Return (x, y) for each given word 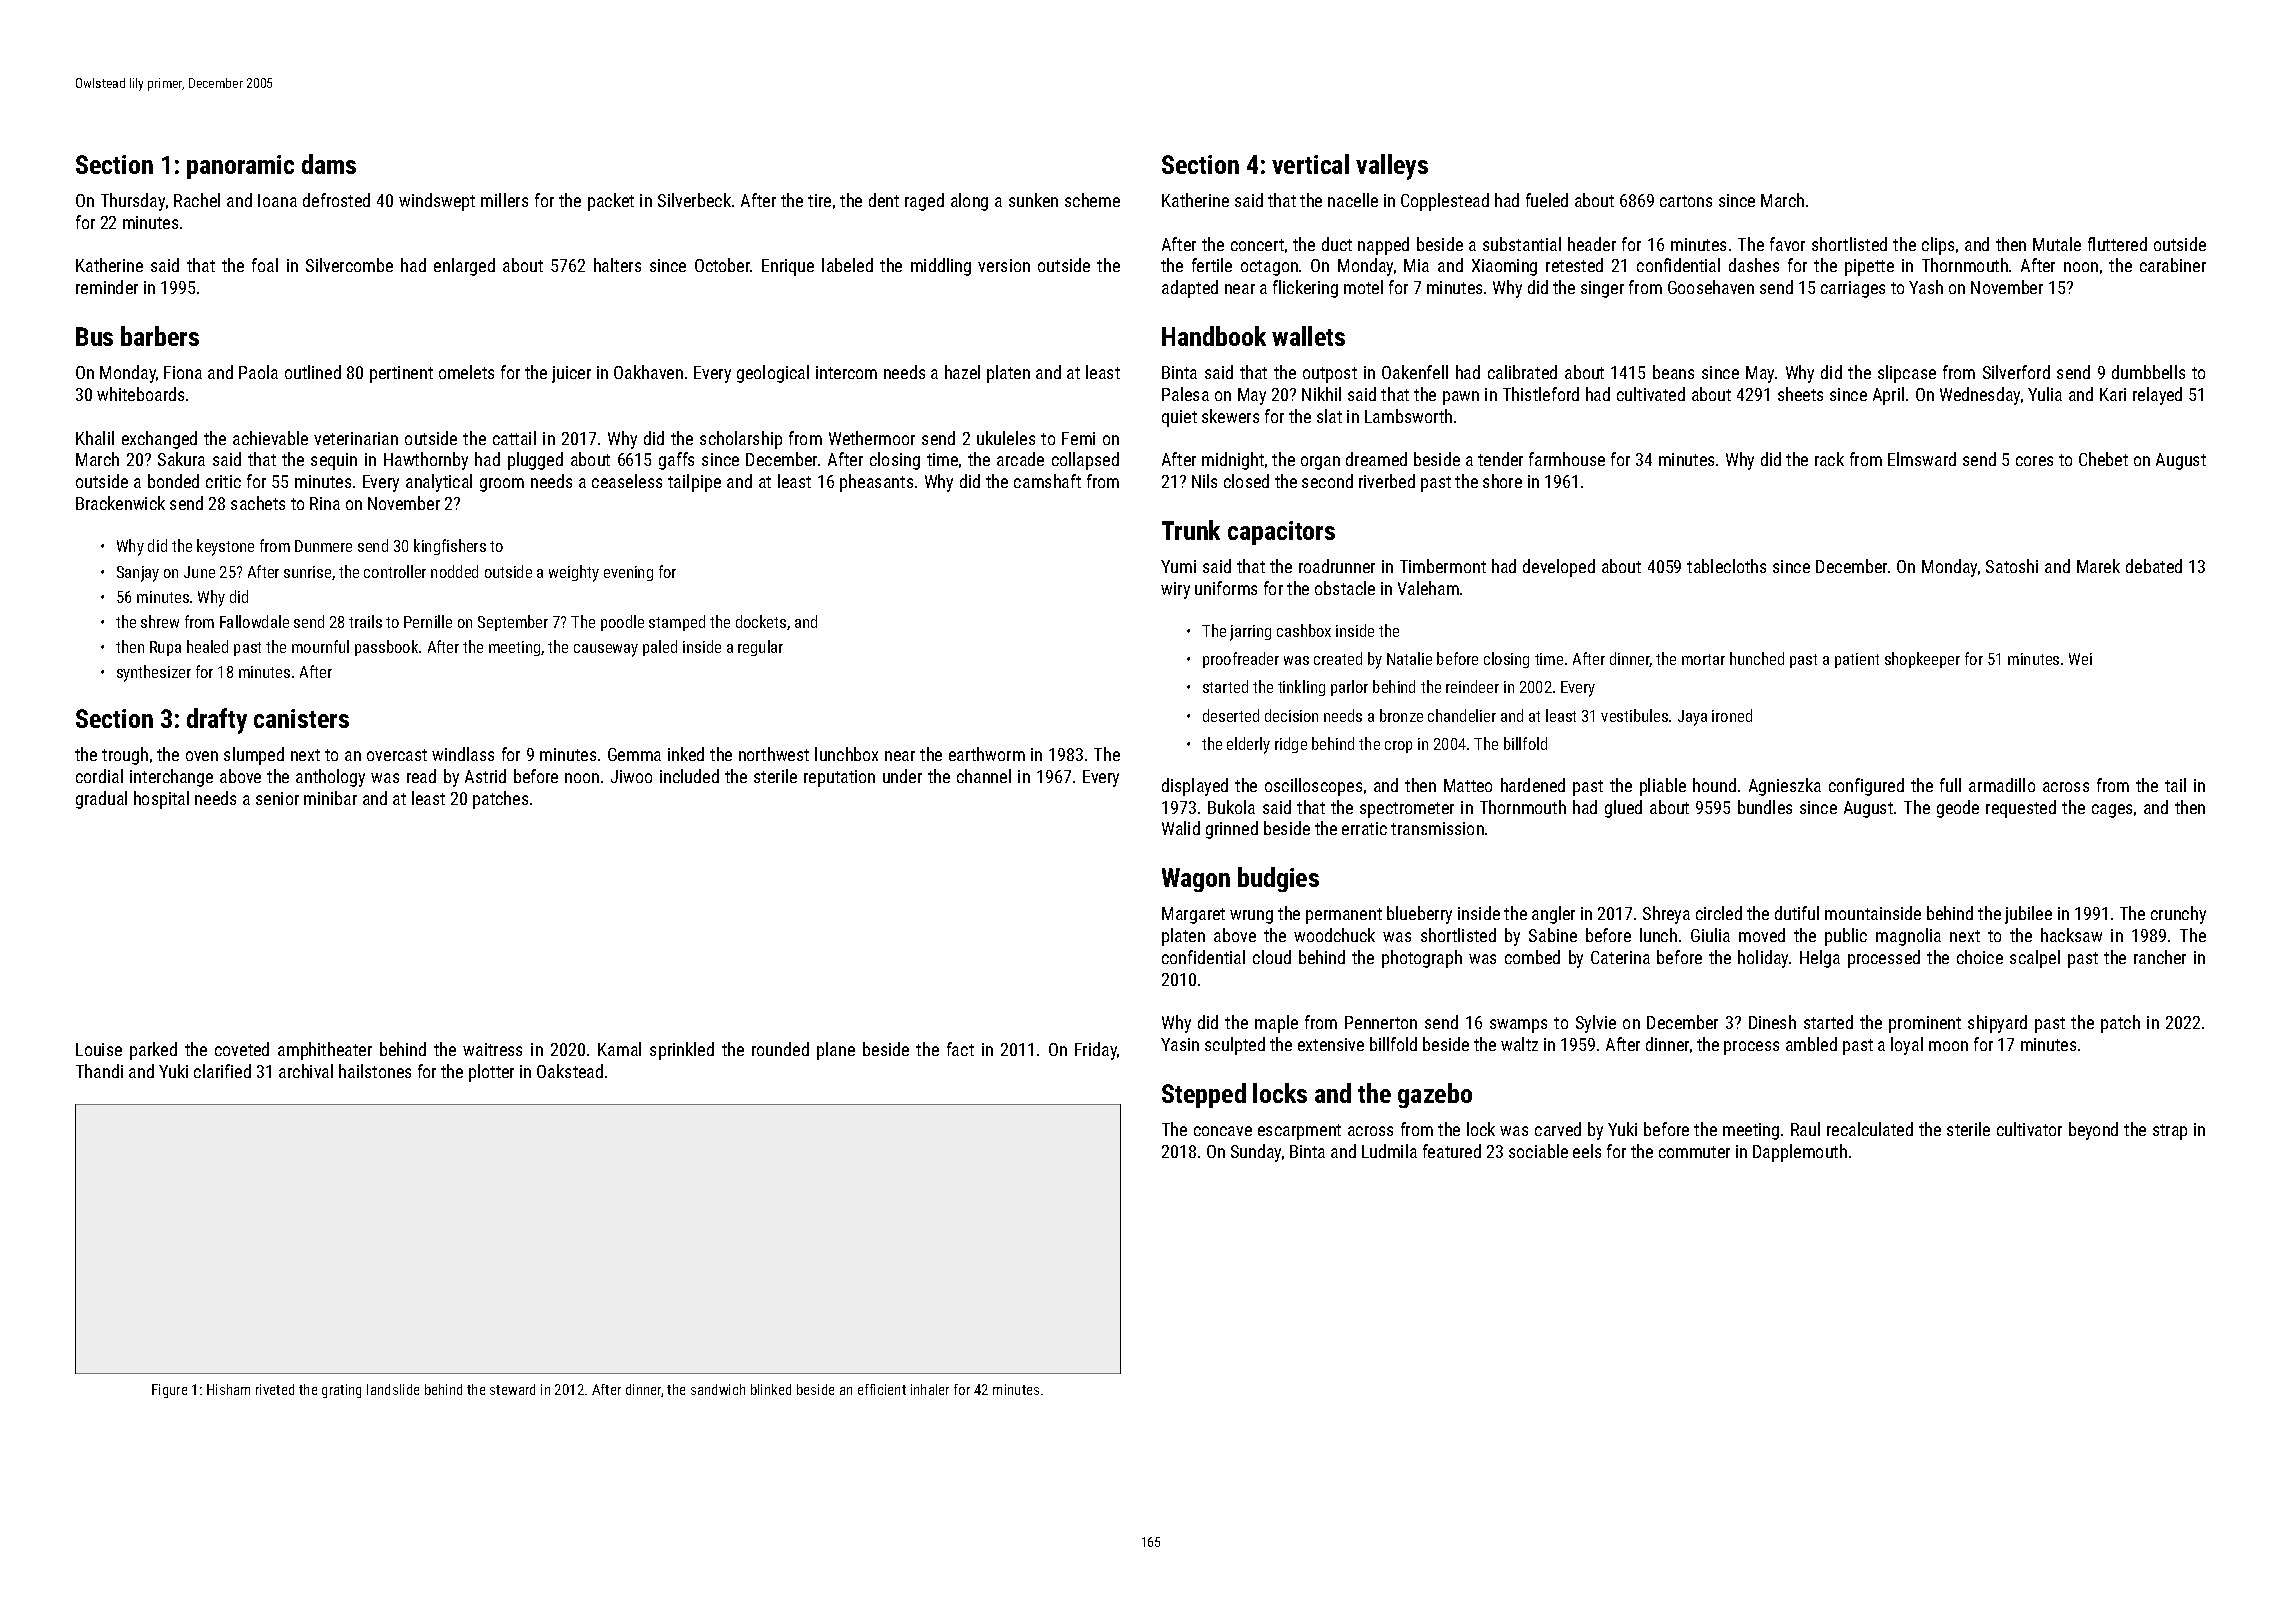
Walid (1181, 828)
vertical (1310, 164)
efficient (882, 1389)
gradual (101, 800)
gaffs (676, 461)
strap (2170, 1132)
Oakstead (570, 1071)
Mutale (2057, 244)
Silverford (2016, 372)
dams (329, 164)
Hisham (228, 1389)
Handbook (1214, 336)
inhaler (930, 1389)
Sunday (1256, 1153)
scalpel (2035, 959)
